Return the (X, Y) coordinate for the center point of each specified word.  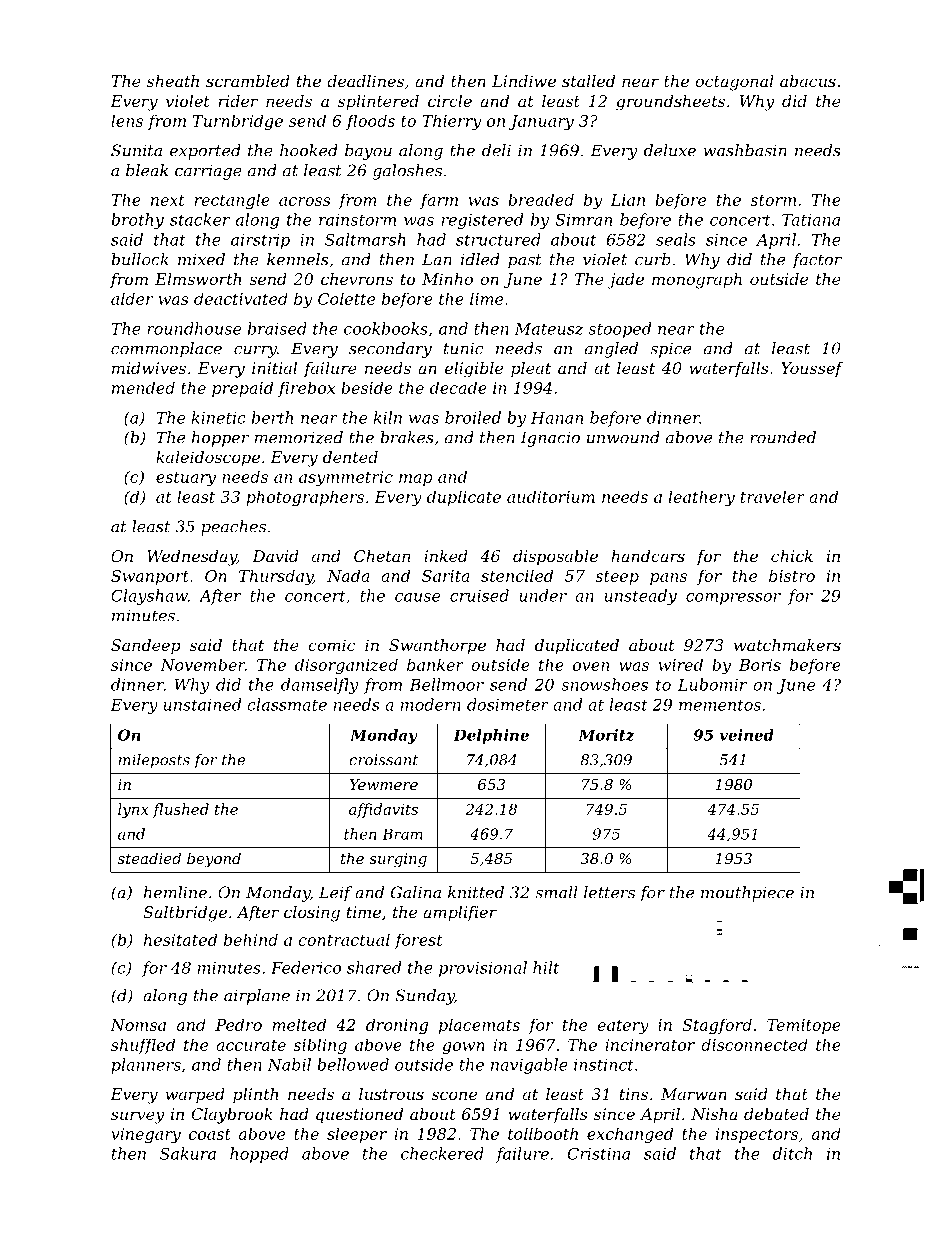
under (543, 595)
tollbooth (543, 1133)
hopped (259, 1155)
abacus (808, 81)
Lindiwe (524, 81)
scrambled (248, 81)
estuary (186, 479)
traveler (773, 496)
